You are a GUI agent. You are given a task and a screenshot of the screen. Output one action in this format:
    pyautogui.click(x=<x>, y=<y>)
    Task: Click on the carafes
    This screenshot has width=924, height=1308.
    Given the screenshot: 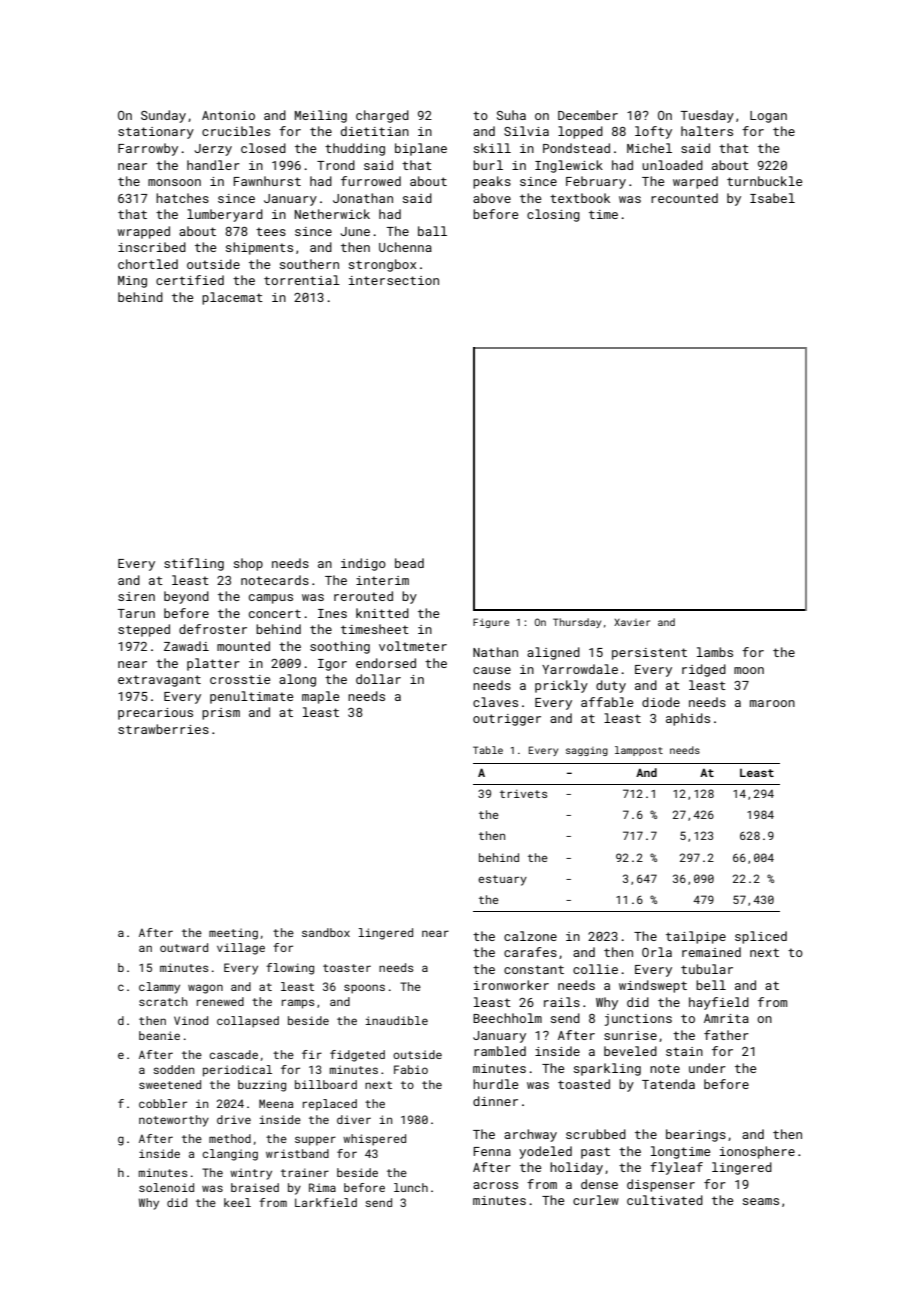 What is the action you would take?
    pyautogui.click(x=530, y=952)
